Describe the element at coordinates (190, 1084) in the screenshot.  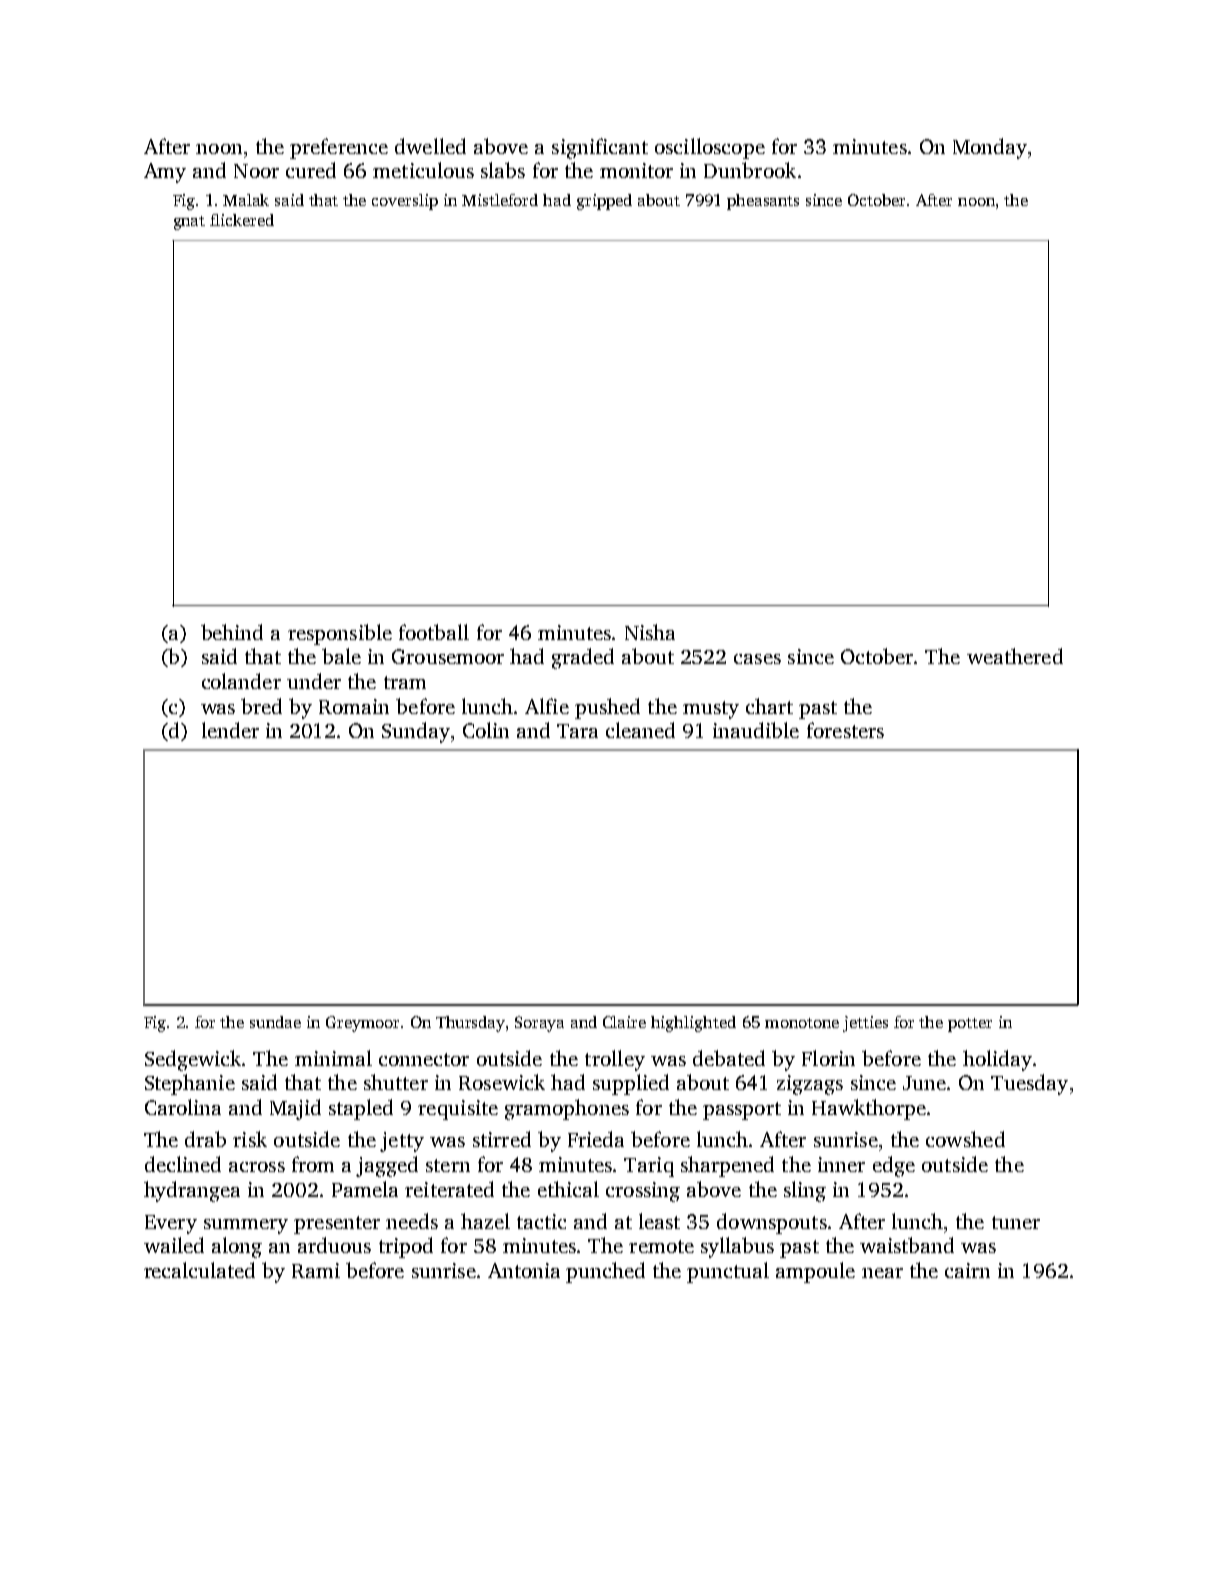
I see `Stephanie` at that location.
